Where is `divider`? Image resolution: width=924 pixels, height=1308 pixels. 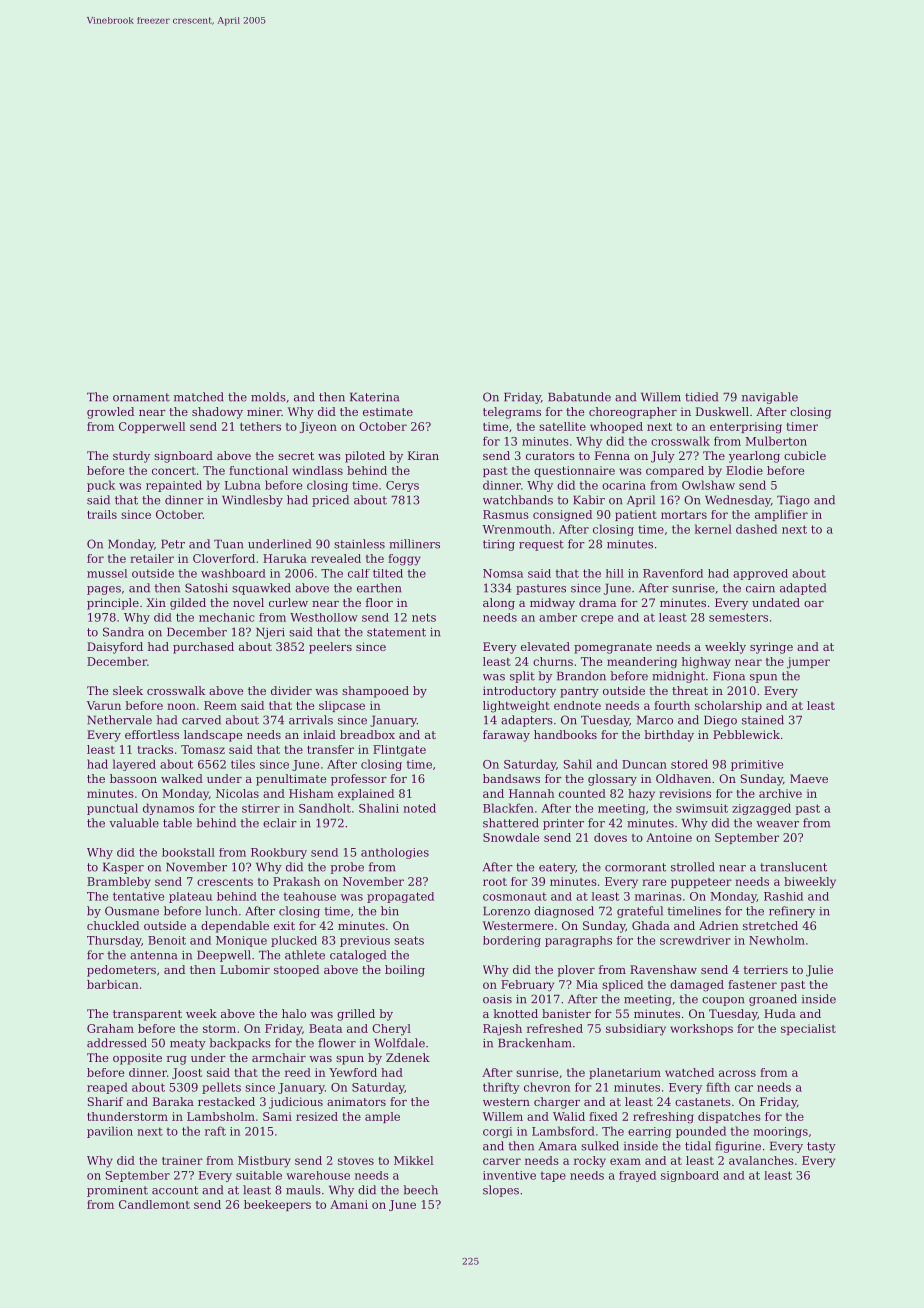
divider is located at coordinates (291, 690).
